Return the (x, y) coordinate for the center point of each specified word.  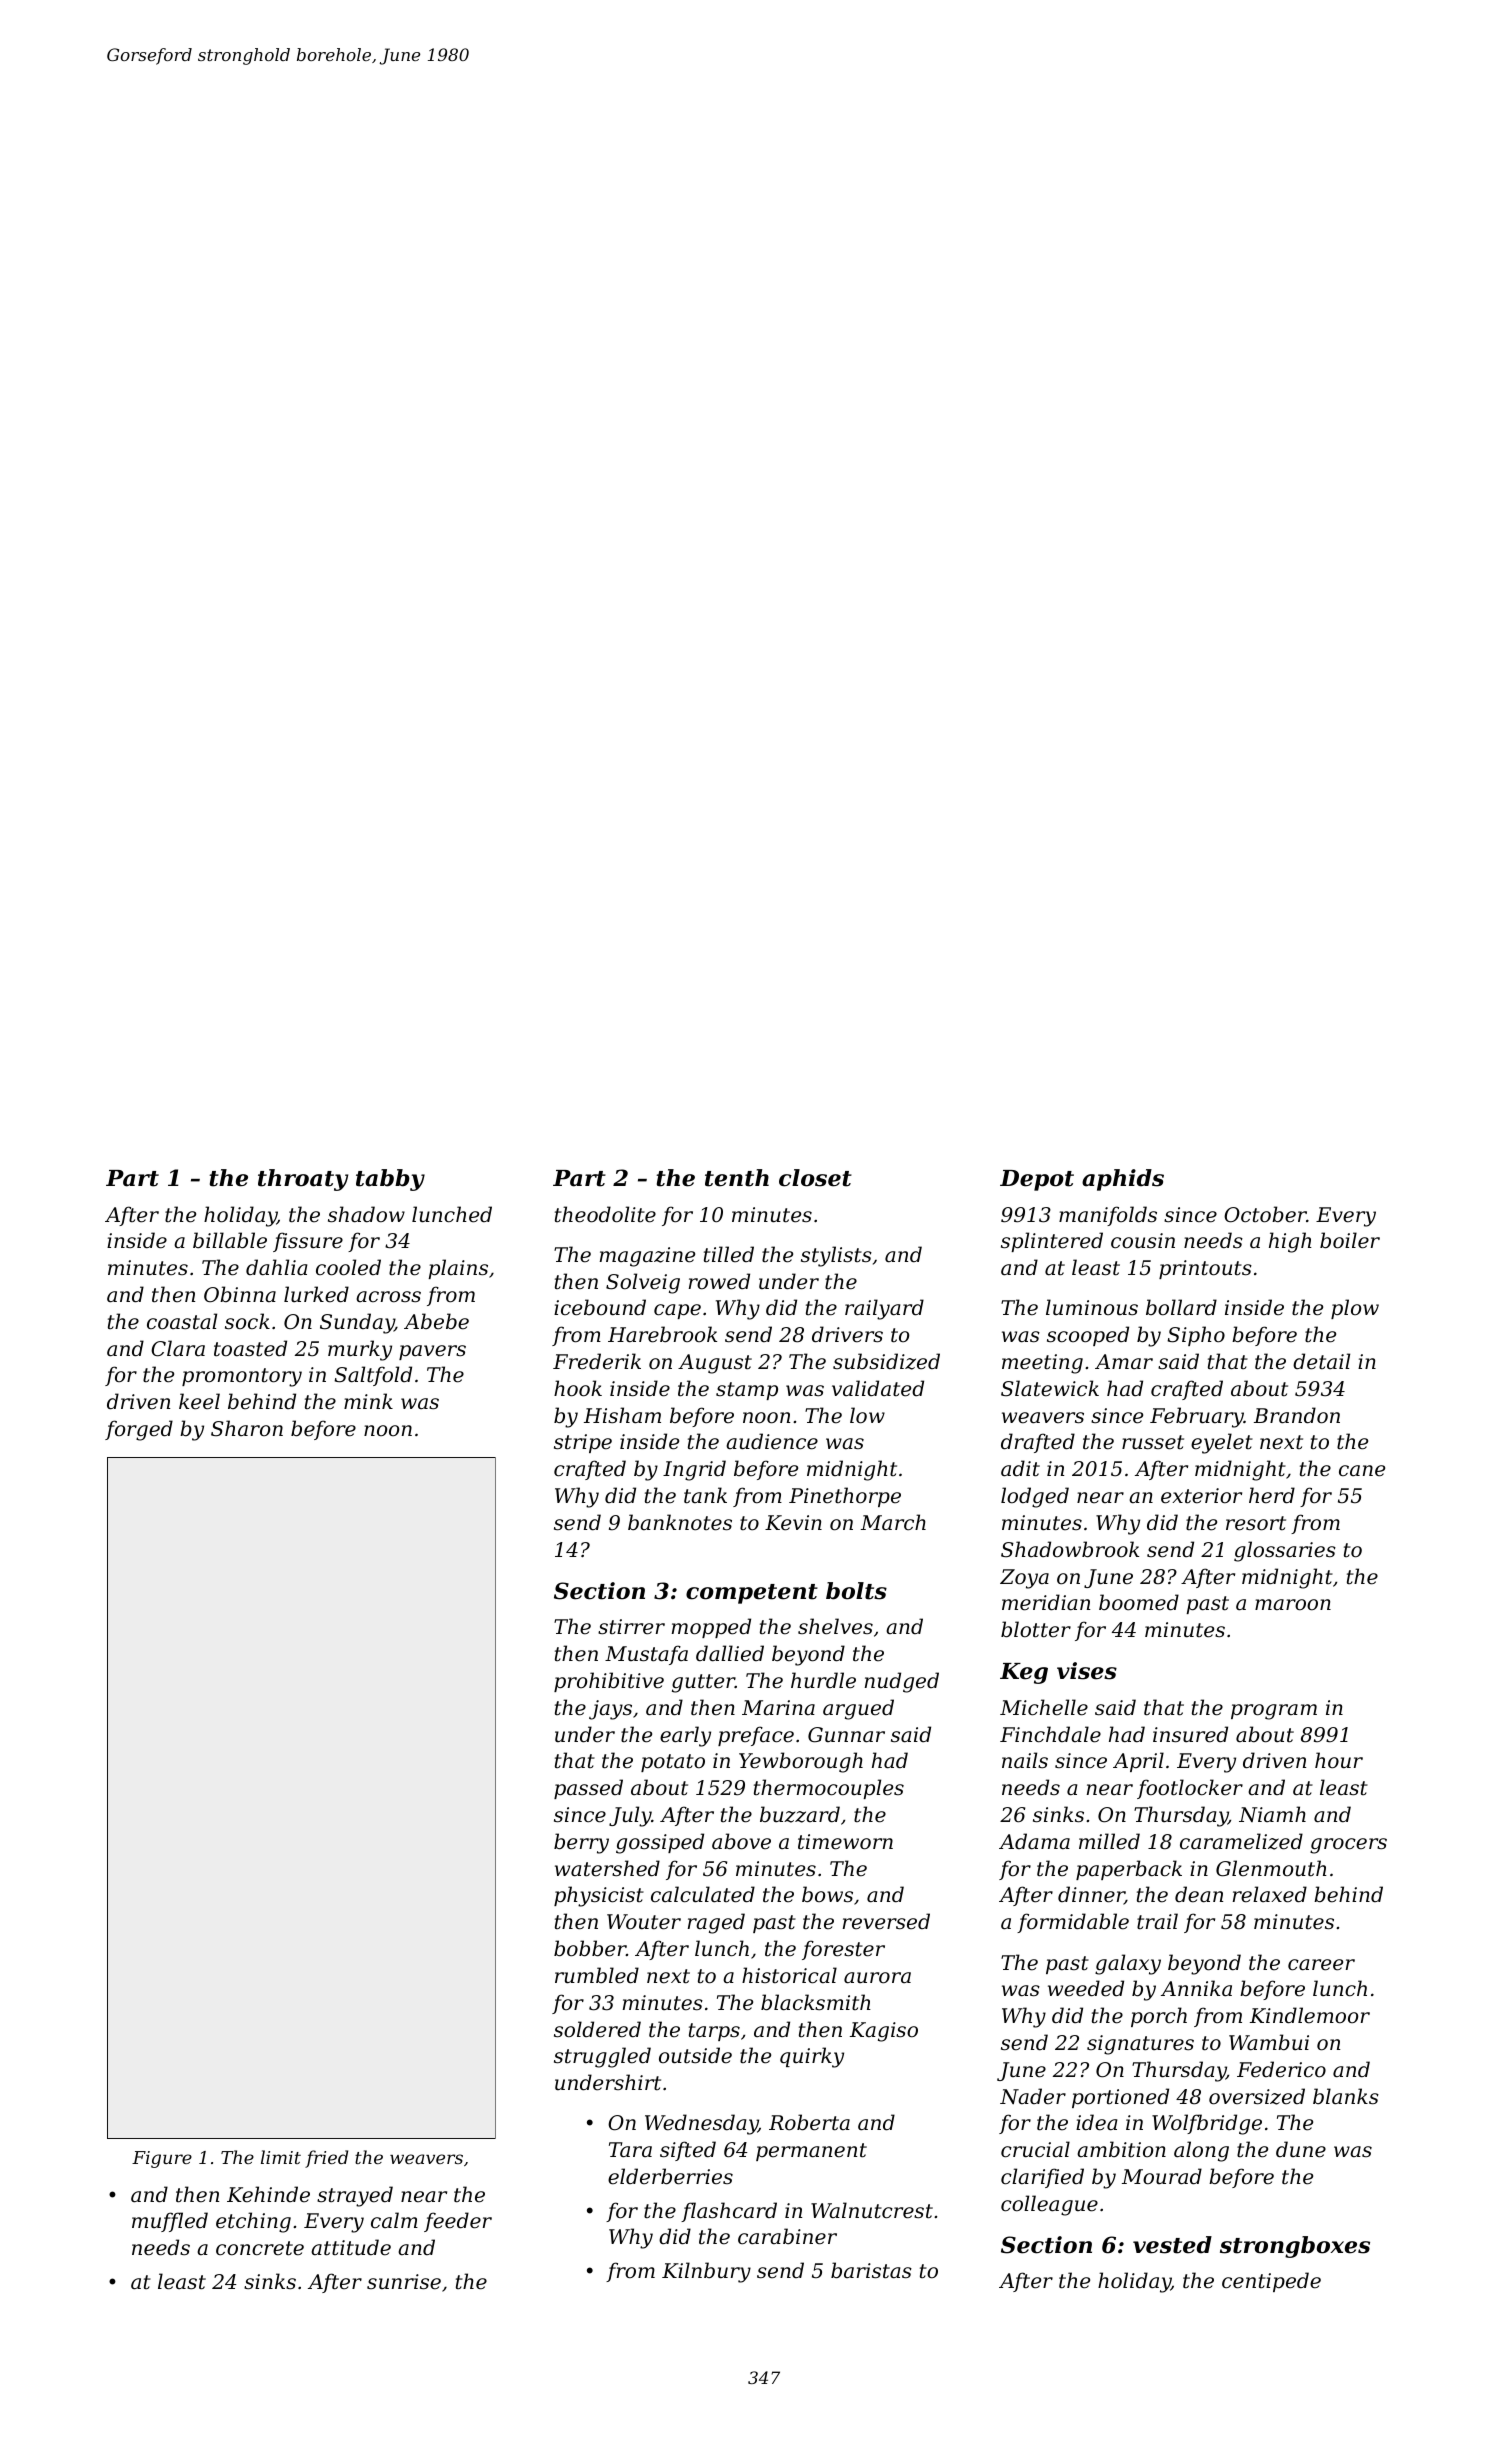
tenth (737, 1178)
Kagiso (884, 2032)
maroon (1293, 1605)
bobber (590, 1948)
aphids (1123, 1180)
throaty (303, 1180)
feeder (458, 2222)
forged (139, 1430)
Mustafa (646, 1655)
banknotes (680, 1522)
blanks (1346, 2096)
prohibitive (609, 1682)
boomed (1139, 1602)
